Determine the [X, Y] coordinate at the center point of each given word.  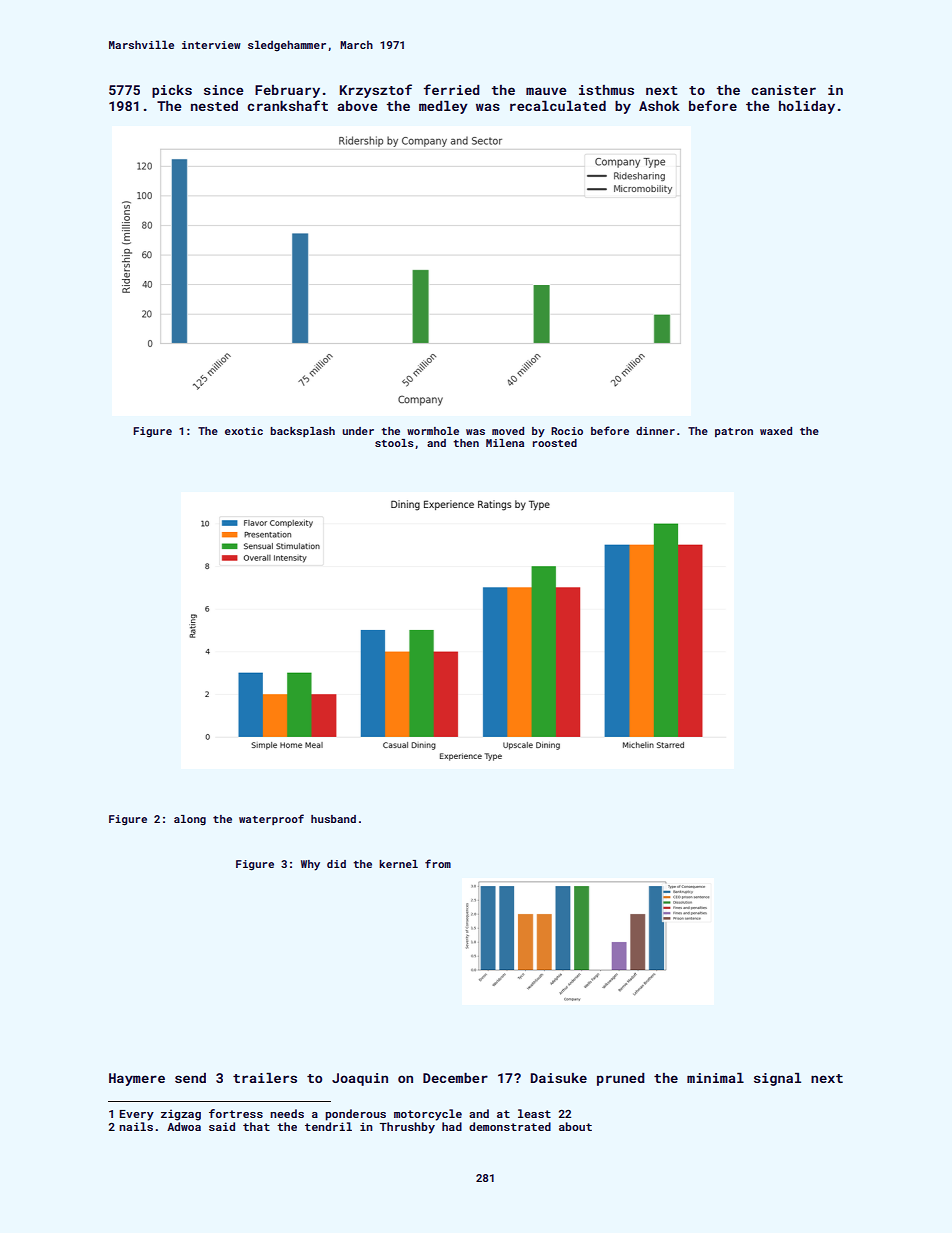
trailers [265, 1077]
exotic [244, 431]
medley [443, 107]
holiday [807, 107]
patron [734, 432]
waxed [776, 431]
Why [310, 865]
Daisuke [559, 1078]
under [358, 431]
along [190, 820]
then [466, 443]
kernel [398, 864]
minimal [715, 1077]
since [224, 90]
